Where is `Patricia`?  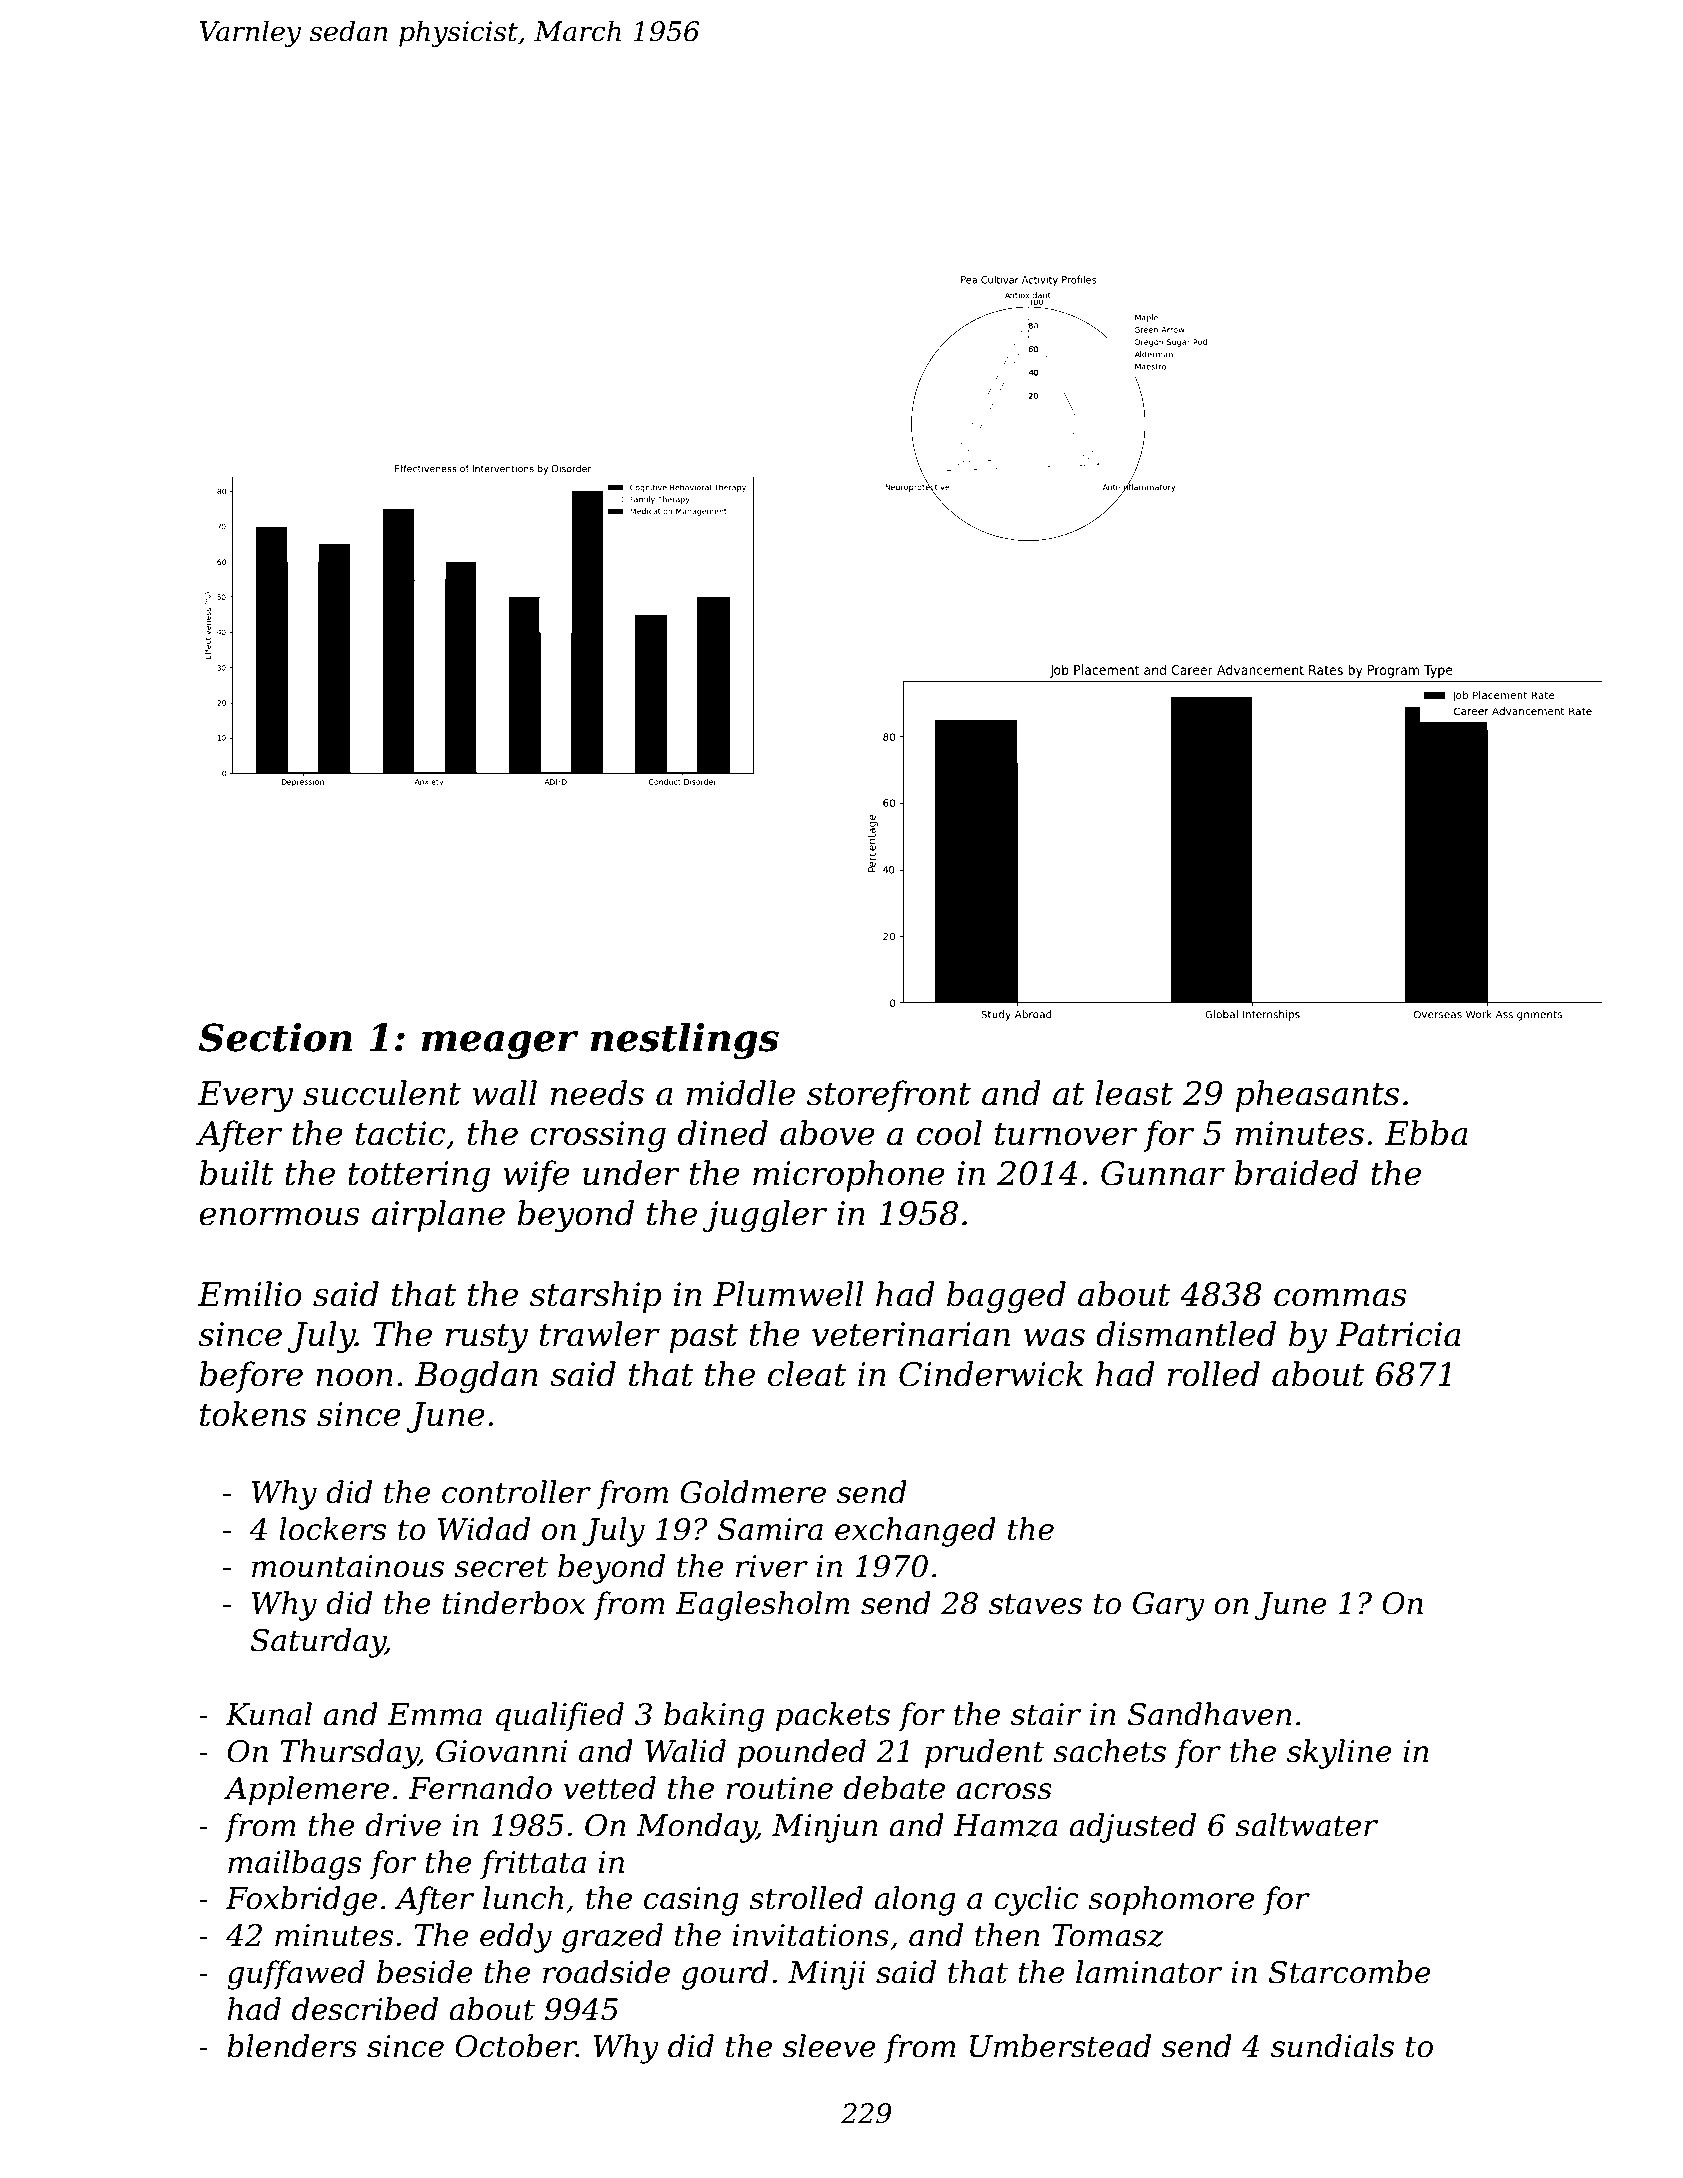
Patricia is located at coordinates (1398, 1334).
